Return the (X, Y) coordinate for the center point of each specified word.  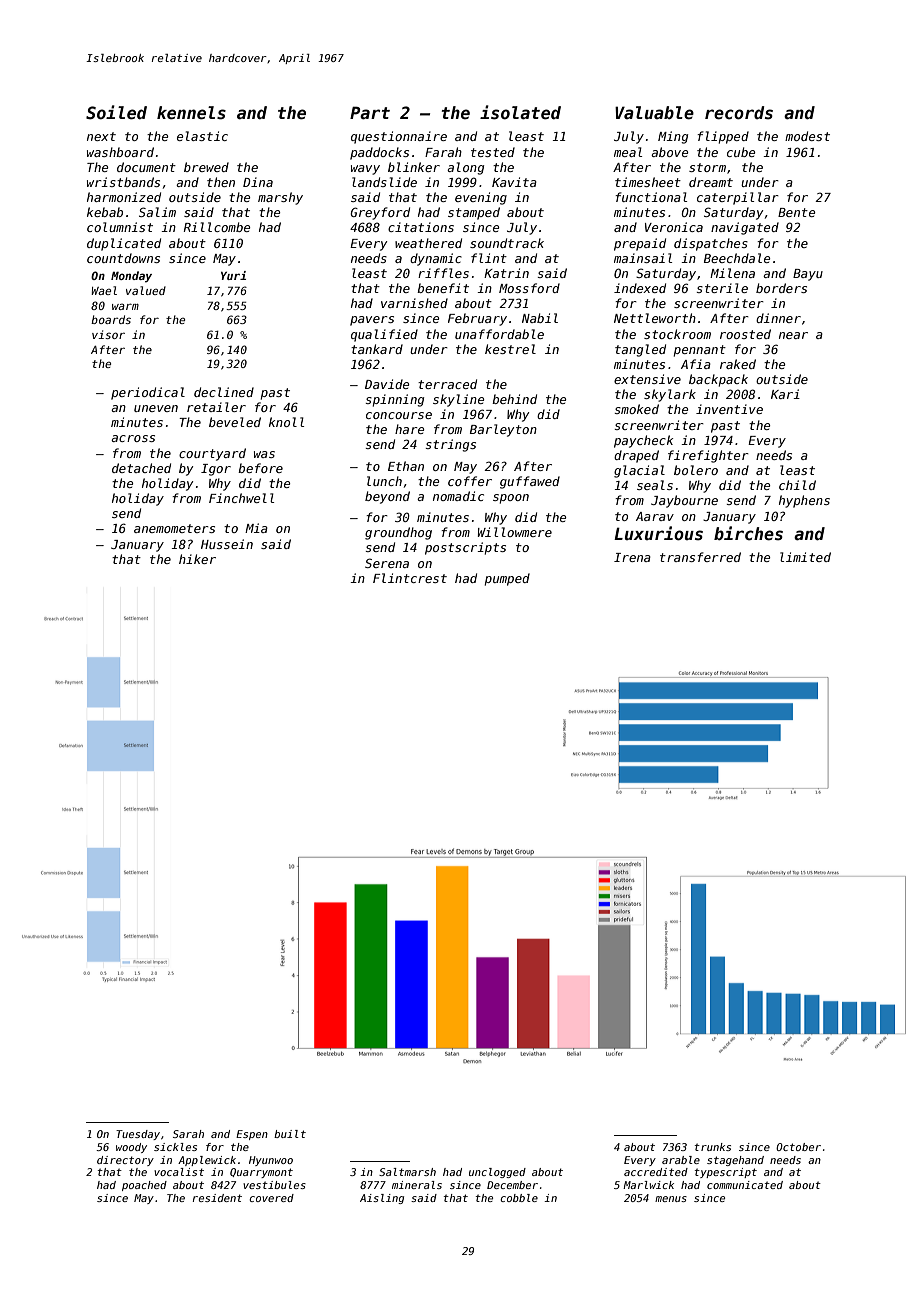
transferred (700, 557)
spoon (511, 499)
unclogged (497, 1173)
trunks (712, 1147)
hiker (197, 559)
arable (681, 1160)
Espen (252, 1135)
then (221, 182)
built (290, 1134)
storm (707, 167)
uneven (156, 408)
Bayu (808, 275)
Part (370, 113)
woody (131, 1148)
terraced (447, 384)
